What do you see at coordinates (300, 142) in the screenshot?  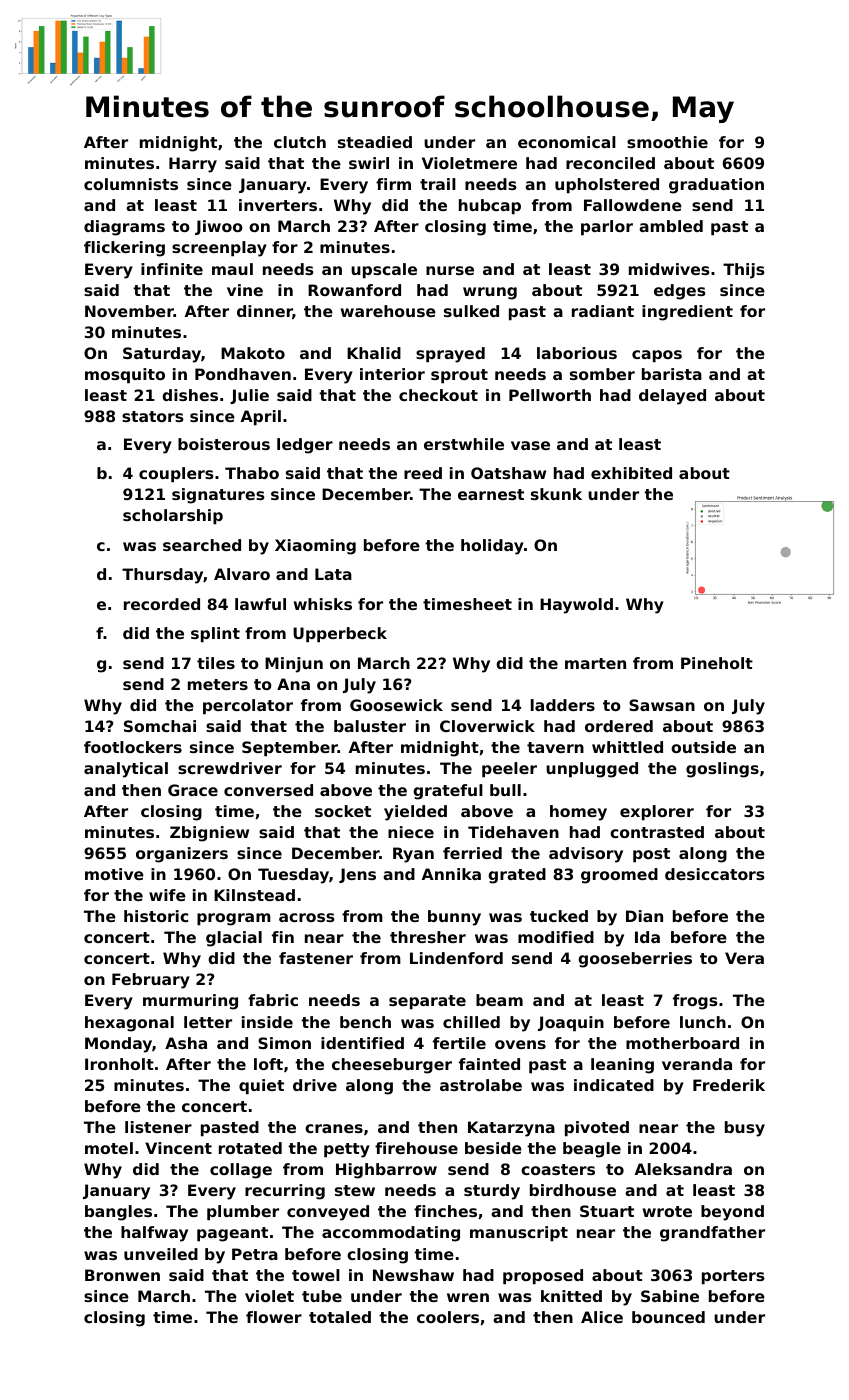 I see `clutch` at bounding box center [300, 142].
